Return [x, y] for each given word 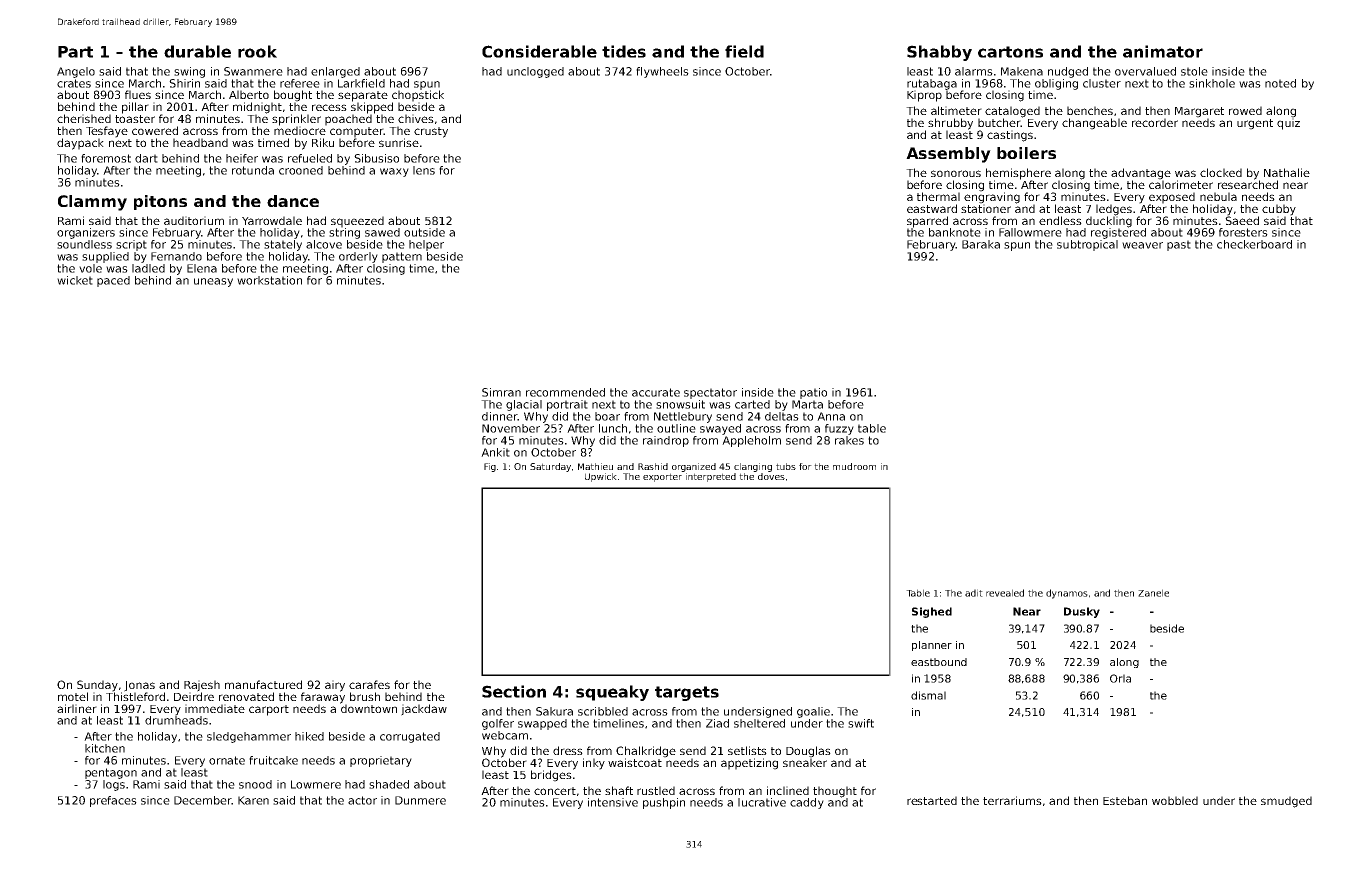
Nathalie [1287, 172]
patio [813, 393]
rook [257, 51]
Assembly [948, 155]
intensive [613, 802]
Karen [253, 800]
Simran [501, 392]
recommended [565, 392]
